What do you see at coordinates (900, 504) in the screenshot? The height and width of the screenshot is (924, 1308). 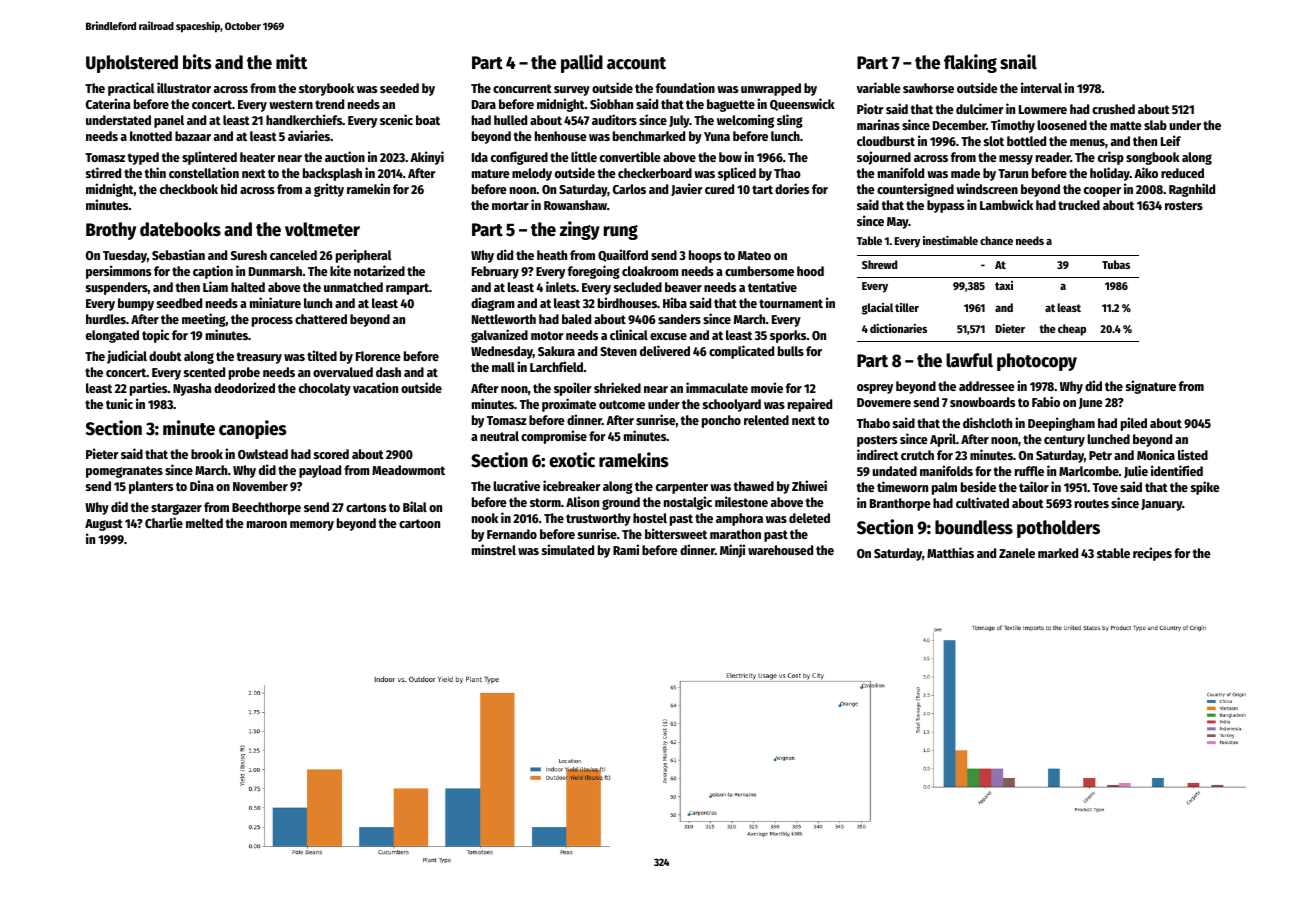 I see `Branthorpe` at bounding box center [900, 504].
